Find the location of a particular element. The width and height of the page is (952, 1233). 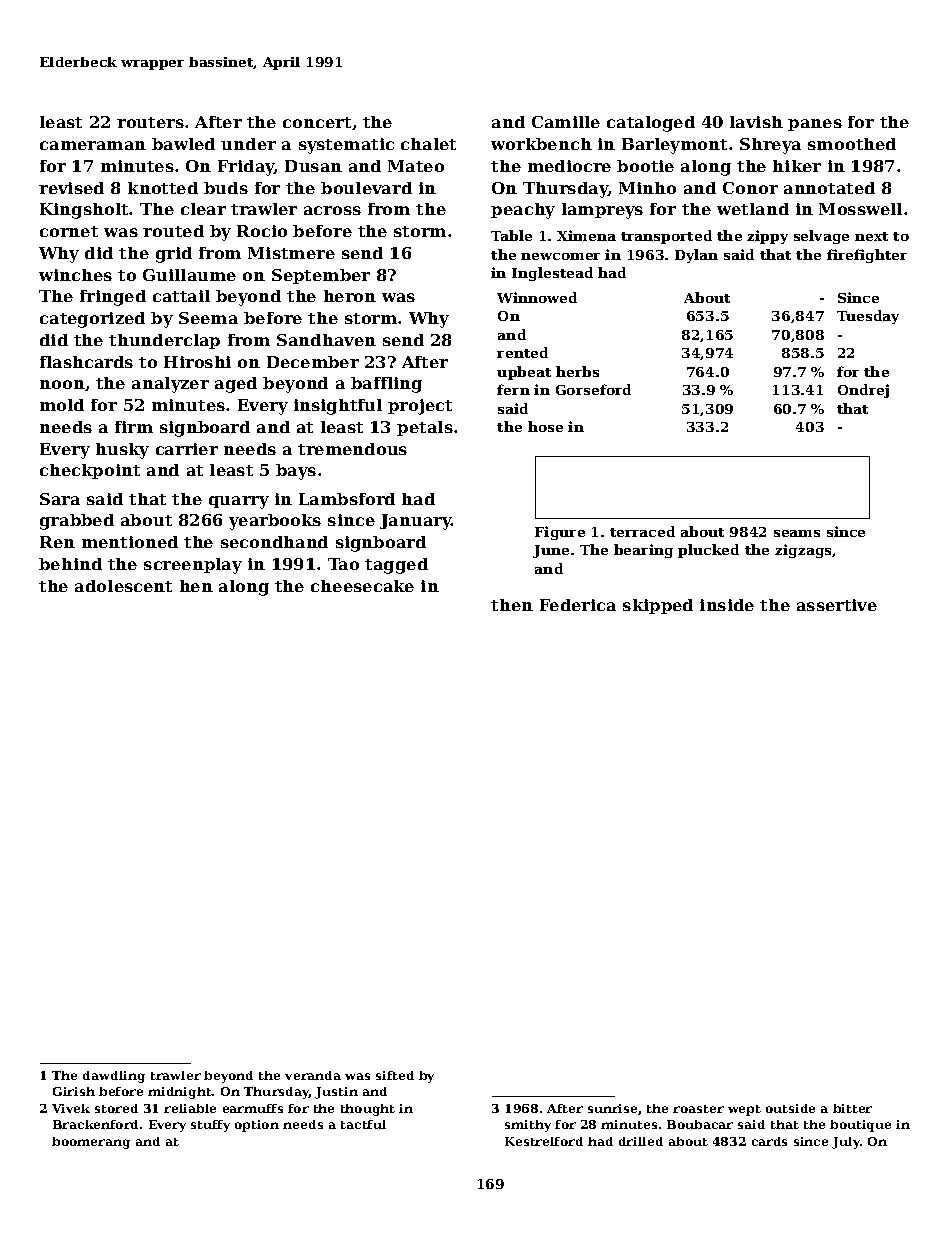

panes is located at coordinates (815, 125).
